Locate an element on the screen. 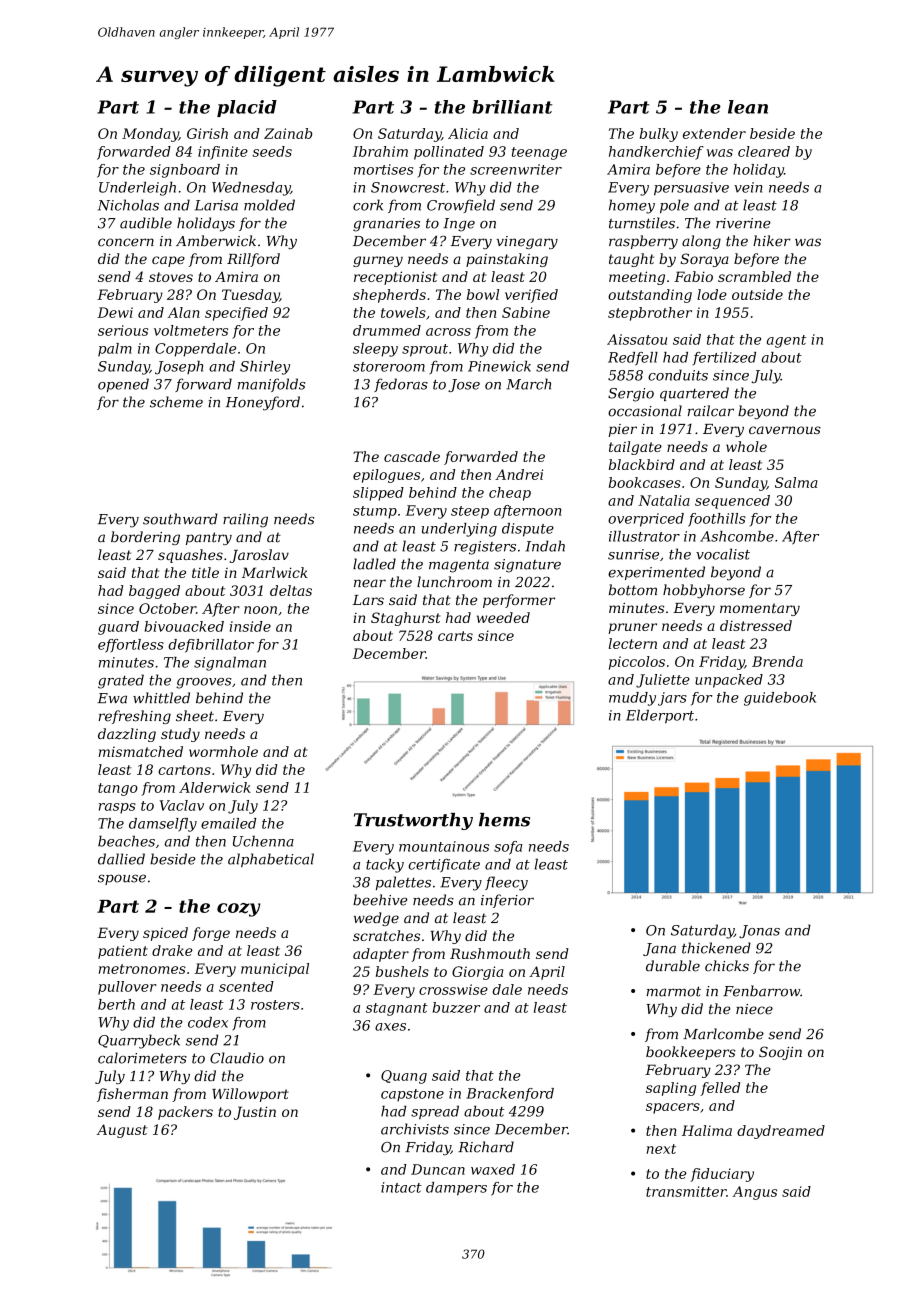 The width and height of the screenshot is (924, 1308). Elderport is located at coordinates (660, 717).
